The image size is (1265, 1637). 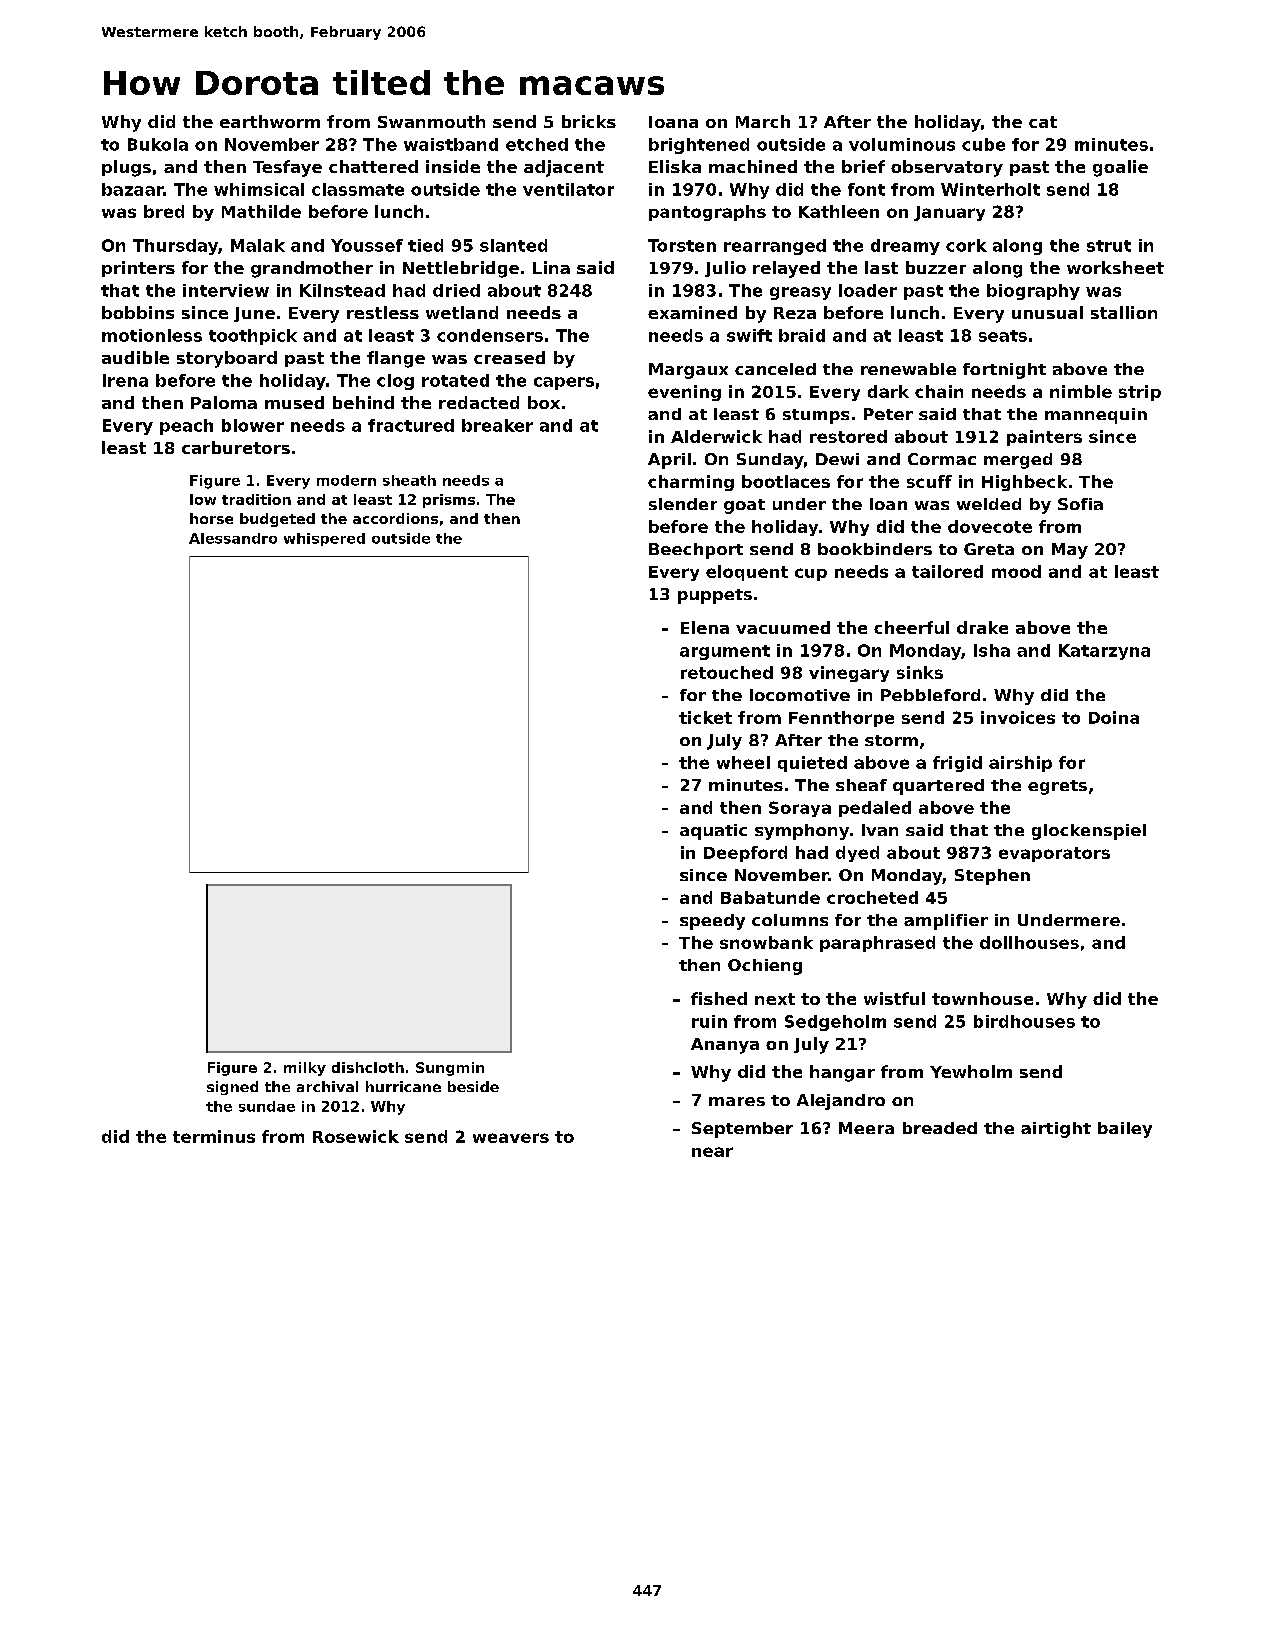 What do you see at coordinates (511, 1138) in the screenshot?
I see `weavers` at bounding box center [511, 1138].
